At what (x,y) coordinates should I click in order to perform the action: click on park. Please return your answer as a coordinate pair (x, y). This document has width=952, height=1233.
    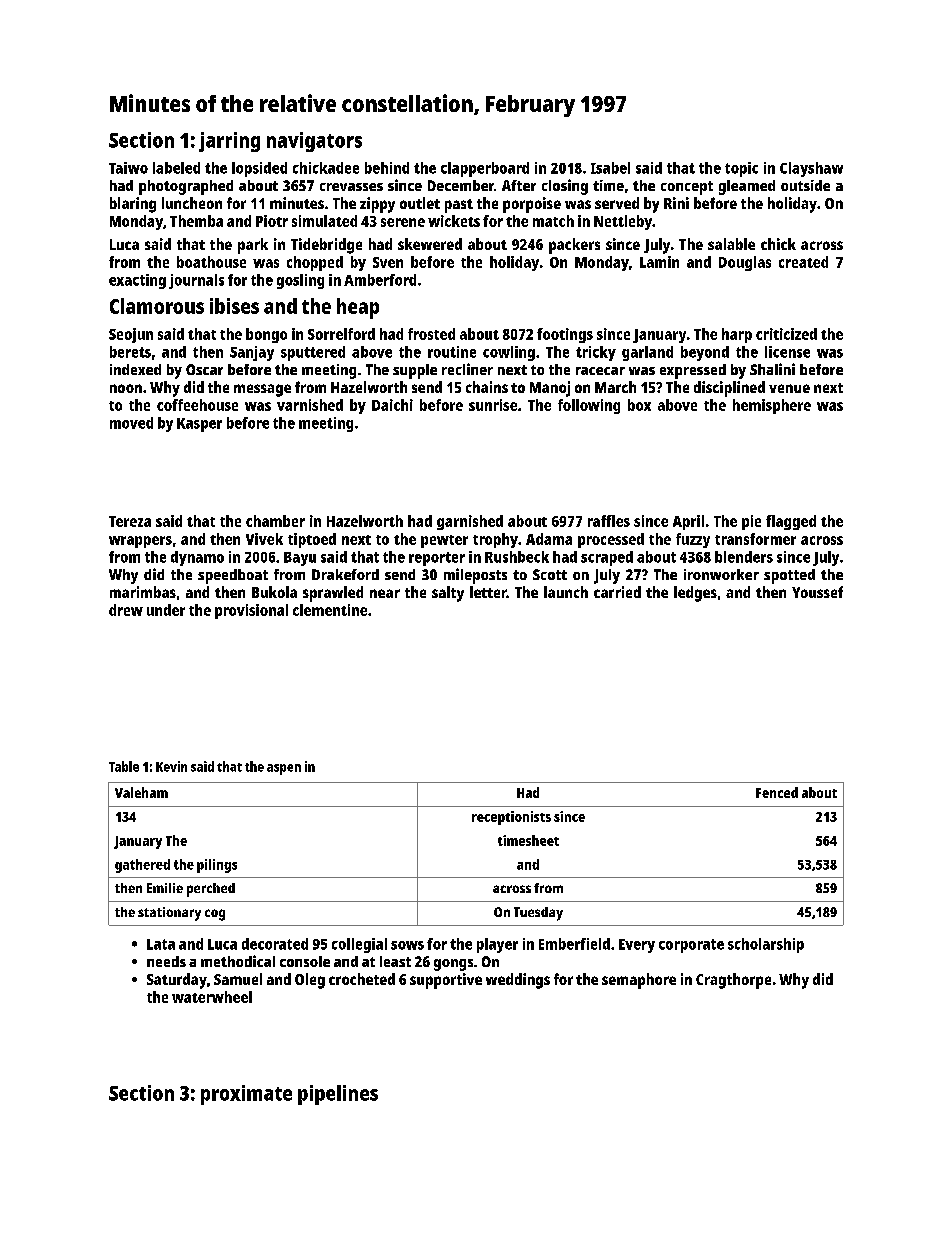
    Looking at the image, I should click on (253, 246).
